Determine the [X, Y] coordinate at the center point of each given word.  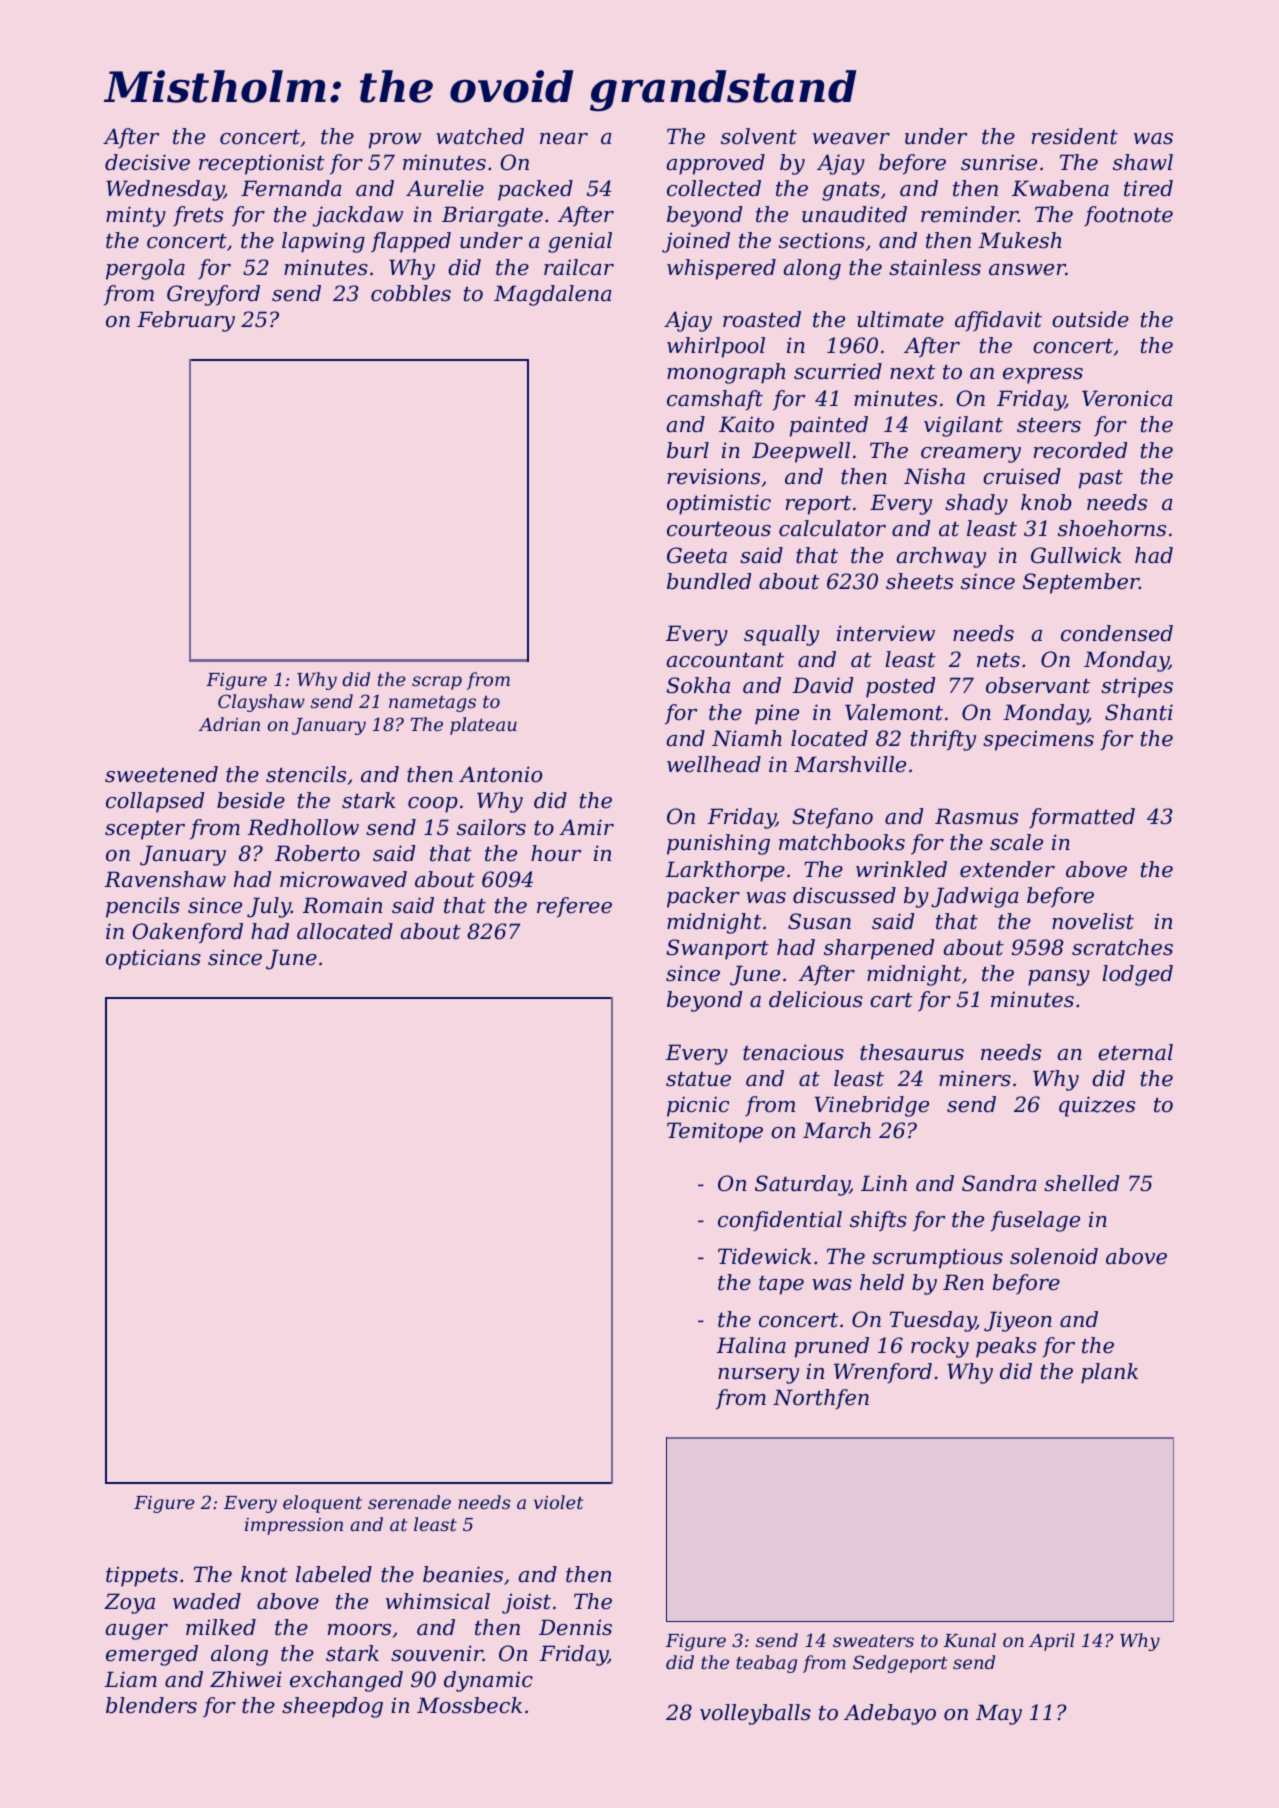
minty [136, 216]
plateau [483, 726]
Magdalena [552, 295]
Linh [884, 1183]
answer [1027, 270]
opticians [153, 959]
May [999, 1714]
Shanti [1139, 712]
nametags [432, 704]
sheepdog [332, 1707]
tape [781, 1285]
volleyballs [755, 1714]
